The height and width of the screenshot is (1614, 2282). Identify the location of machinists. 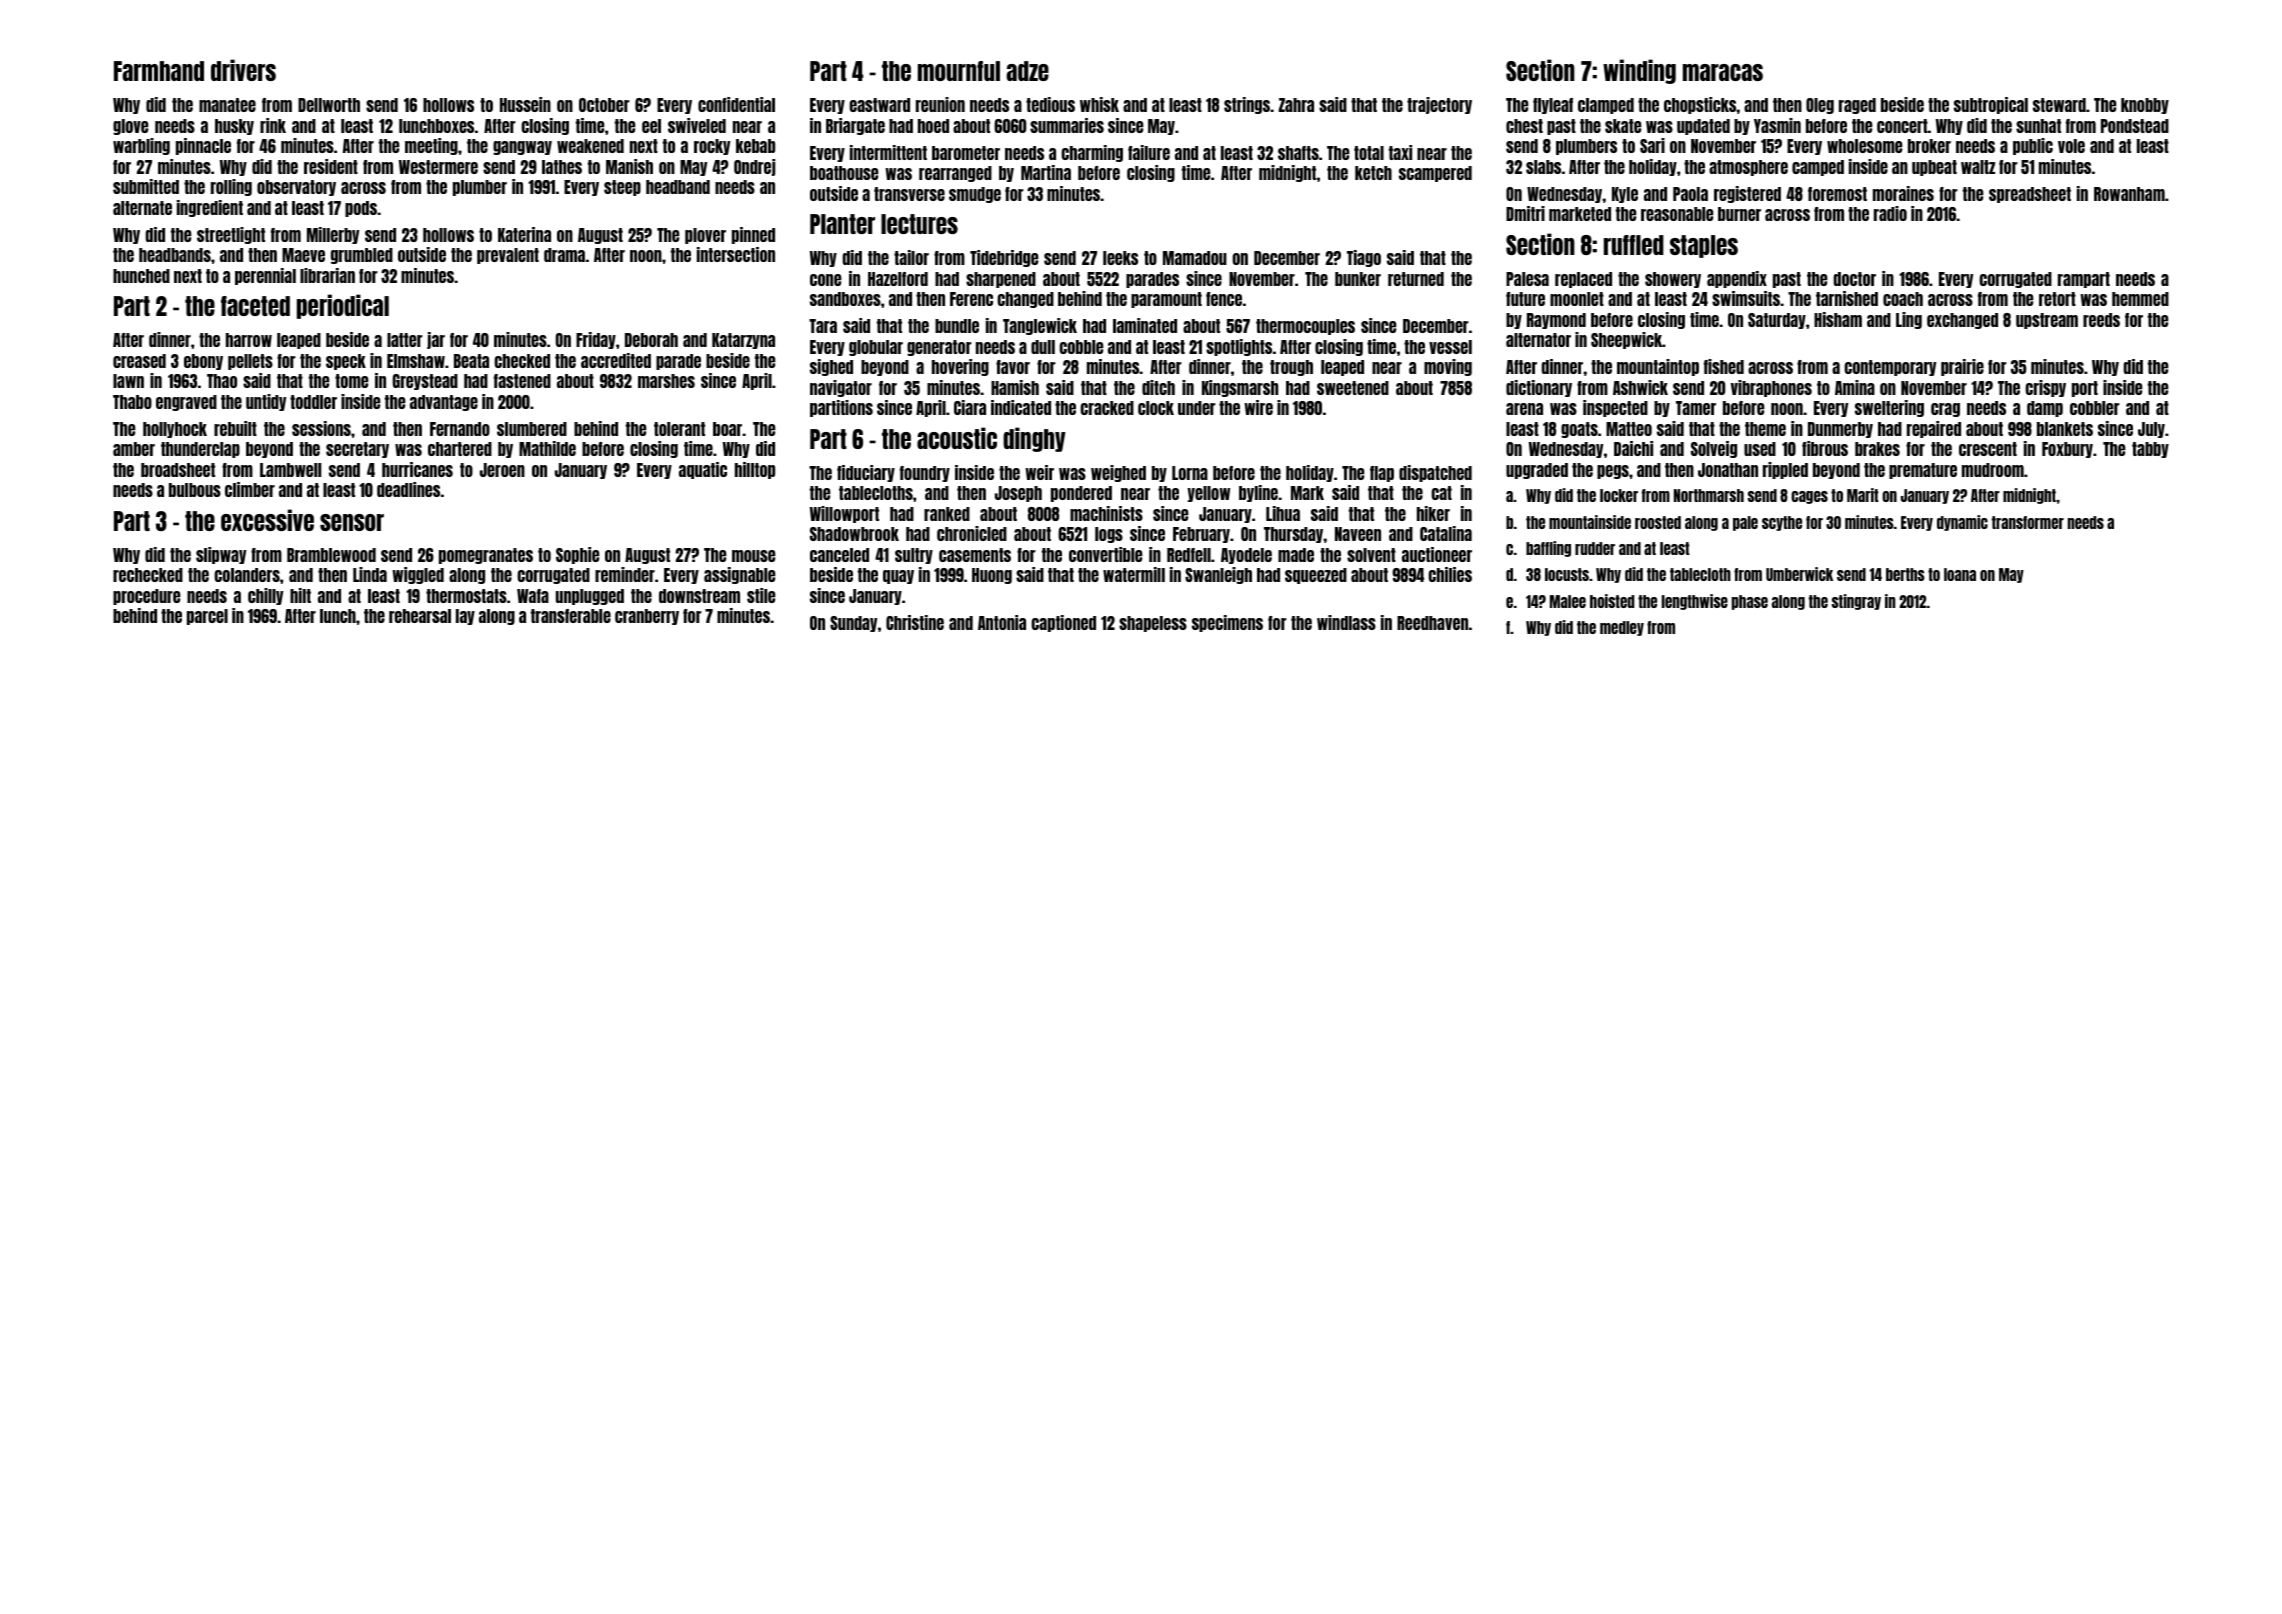
(1106, 513).
